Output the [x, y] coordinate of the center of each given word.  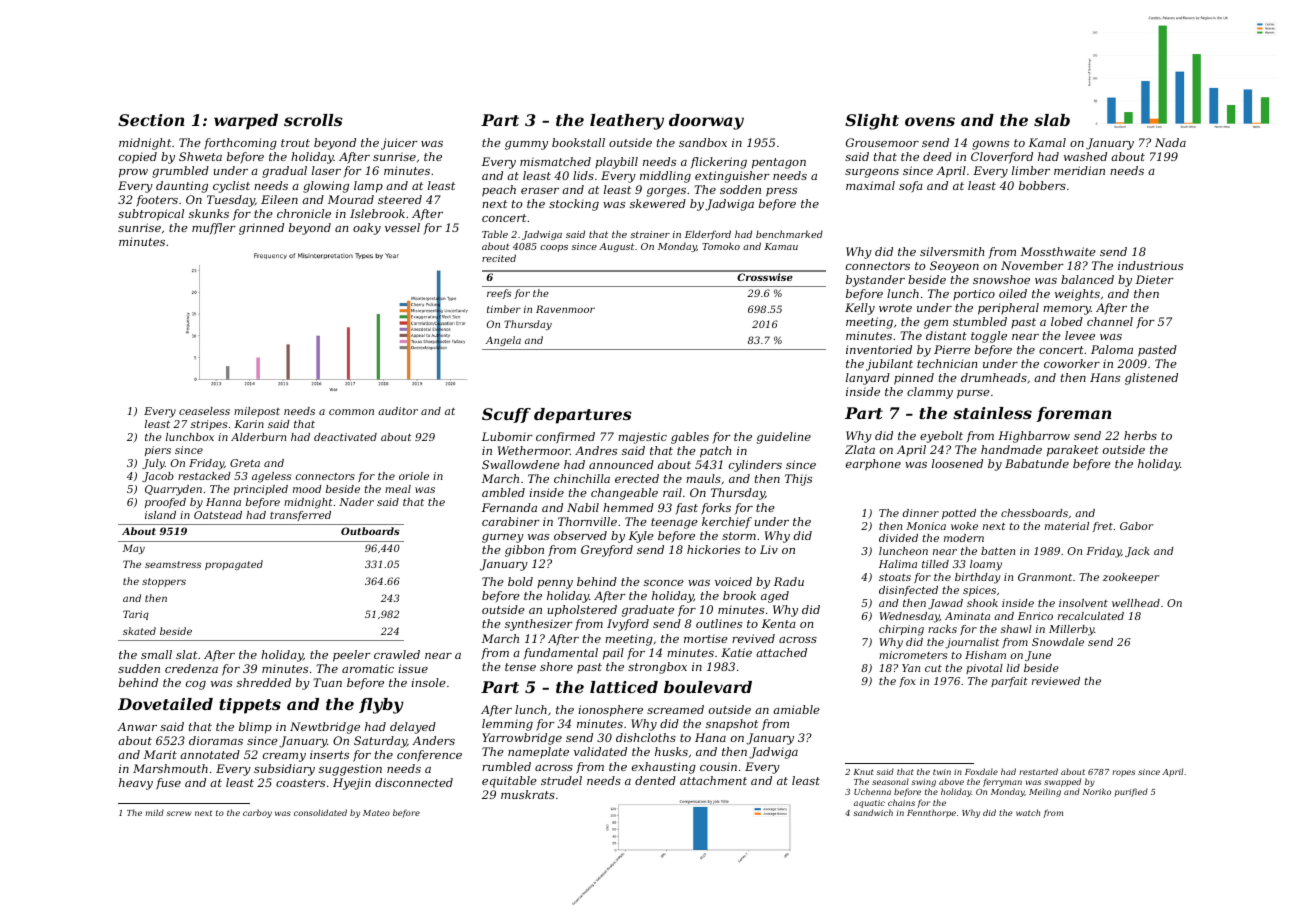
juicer [399, 144]
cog [196, 685]
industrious [1150, 265]
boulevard [708, 687]
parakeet [1073, 451]
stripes [209, 425]
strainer [650, 234]
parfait [1009, 682]
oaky [367, 229]
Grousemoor [882, 142]
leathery [627, 122]
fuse [168, 784]
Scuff [506, 415]
